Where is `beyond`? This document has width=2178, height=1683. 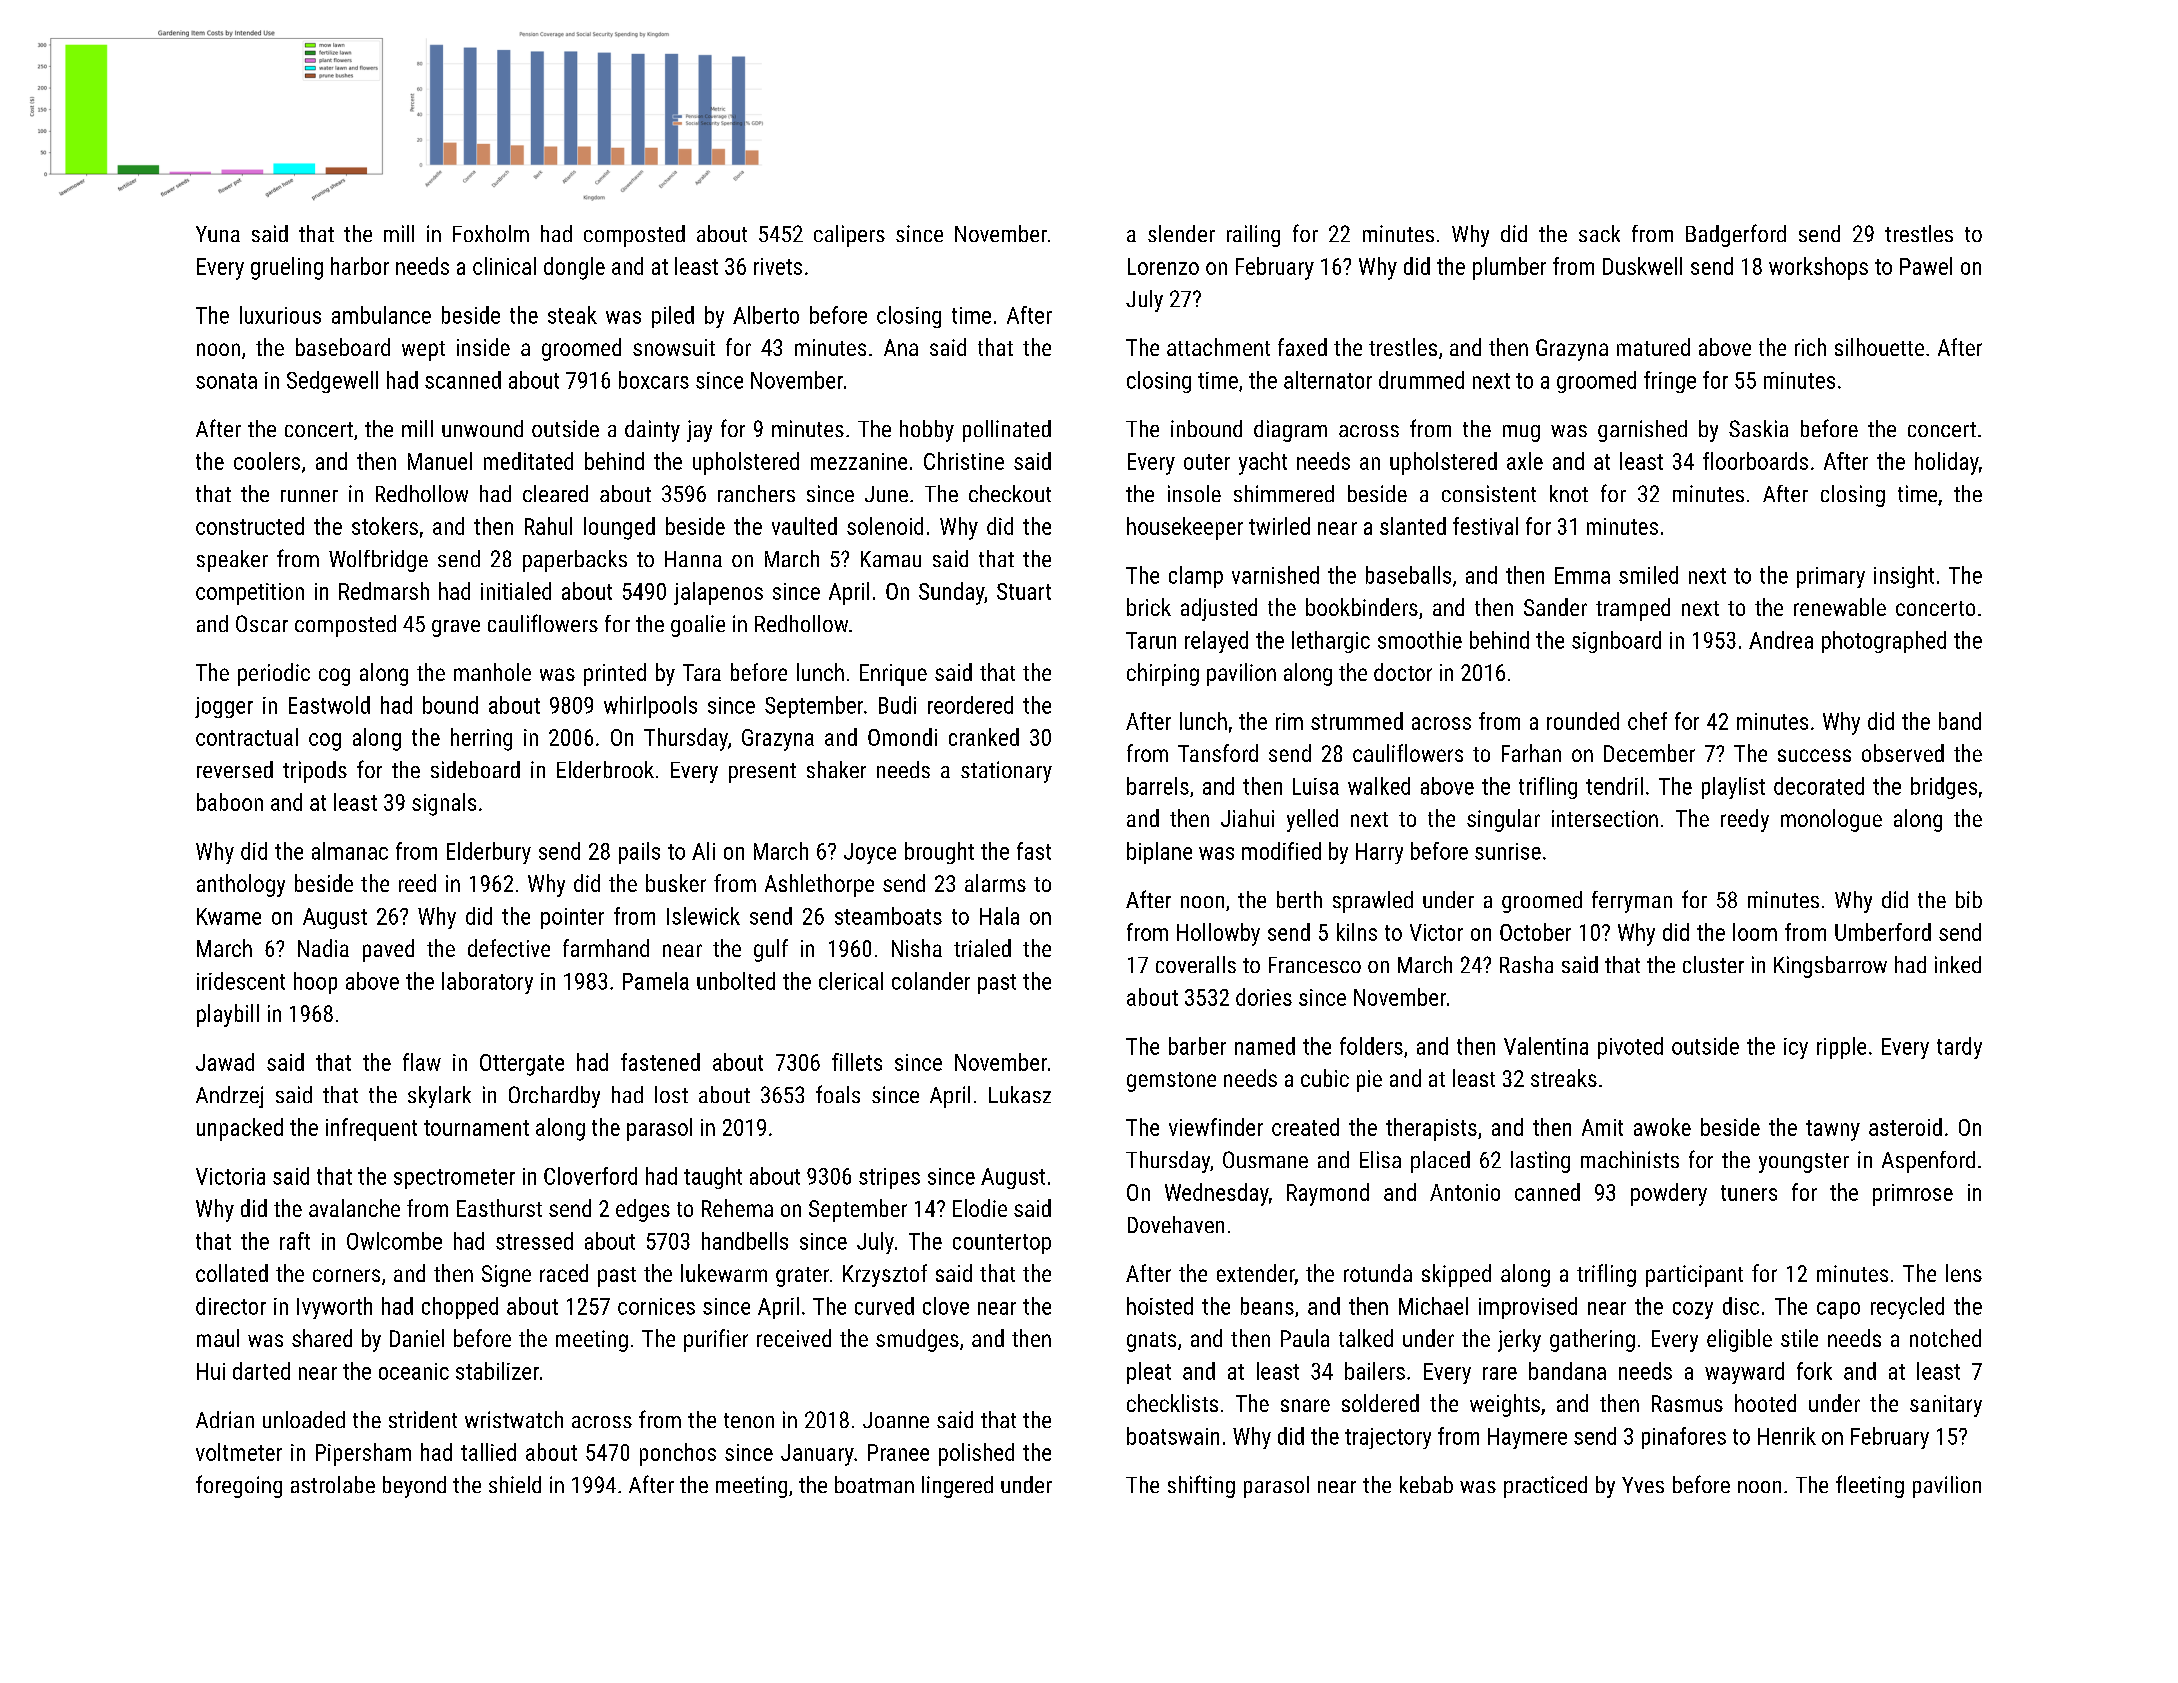
beyond is located at coordinates (414, 1487).
